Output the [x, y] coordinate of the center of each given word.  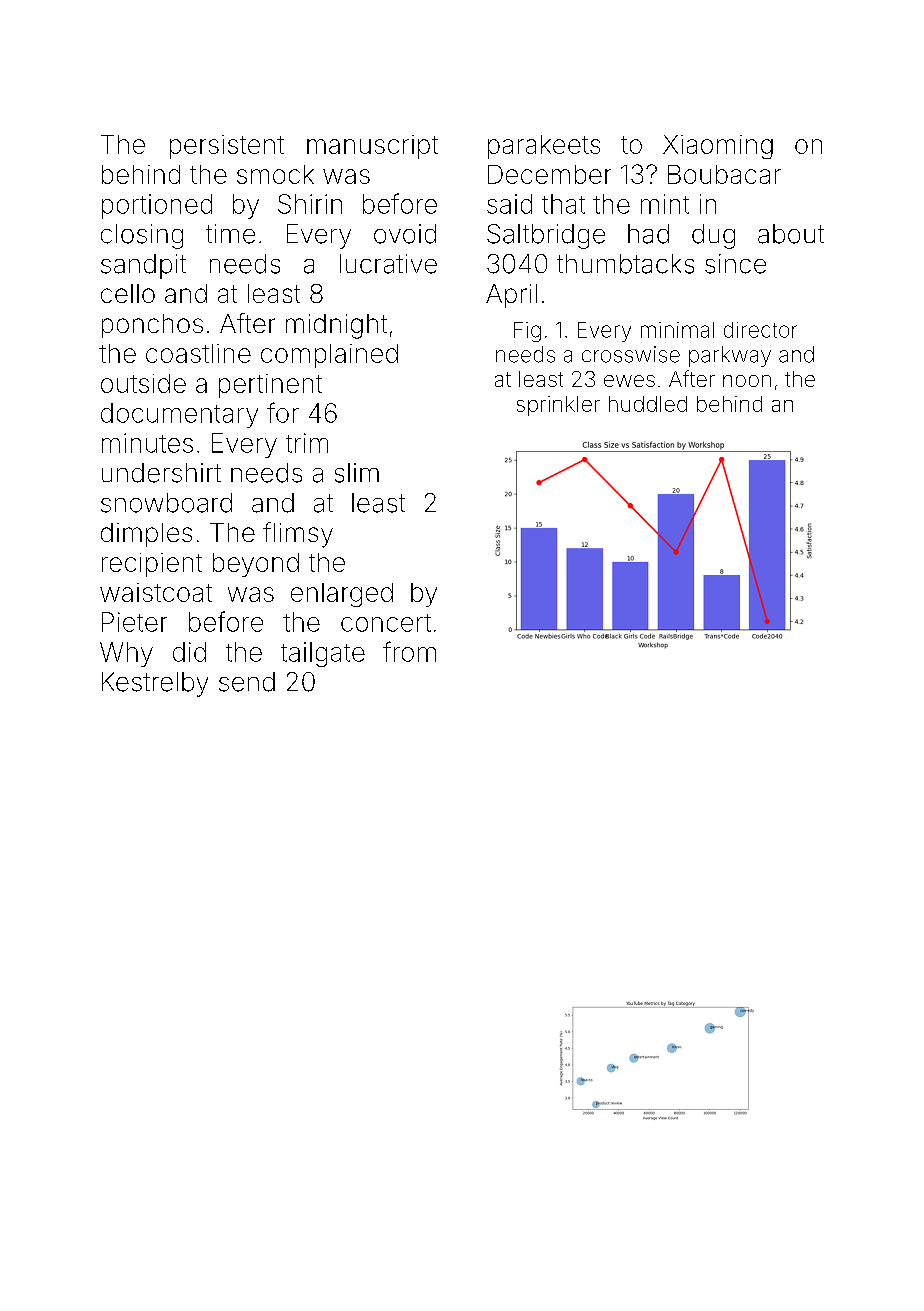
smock [275, 174]
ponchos [152, 326]
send [247, 682]
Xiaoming [718, 147]
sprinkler [558, 406]
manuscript [372, 147]
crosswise [631, 354]
